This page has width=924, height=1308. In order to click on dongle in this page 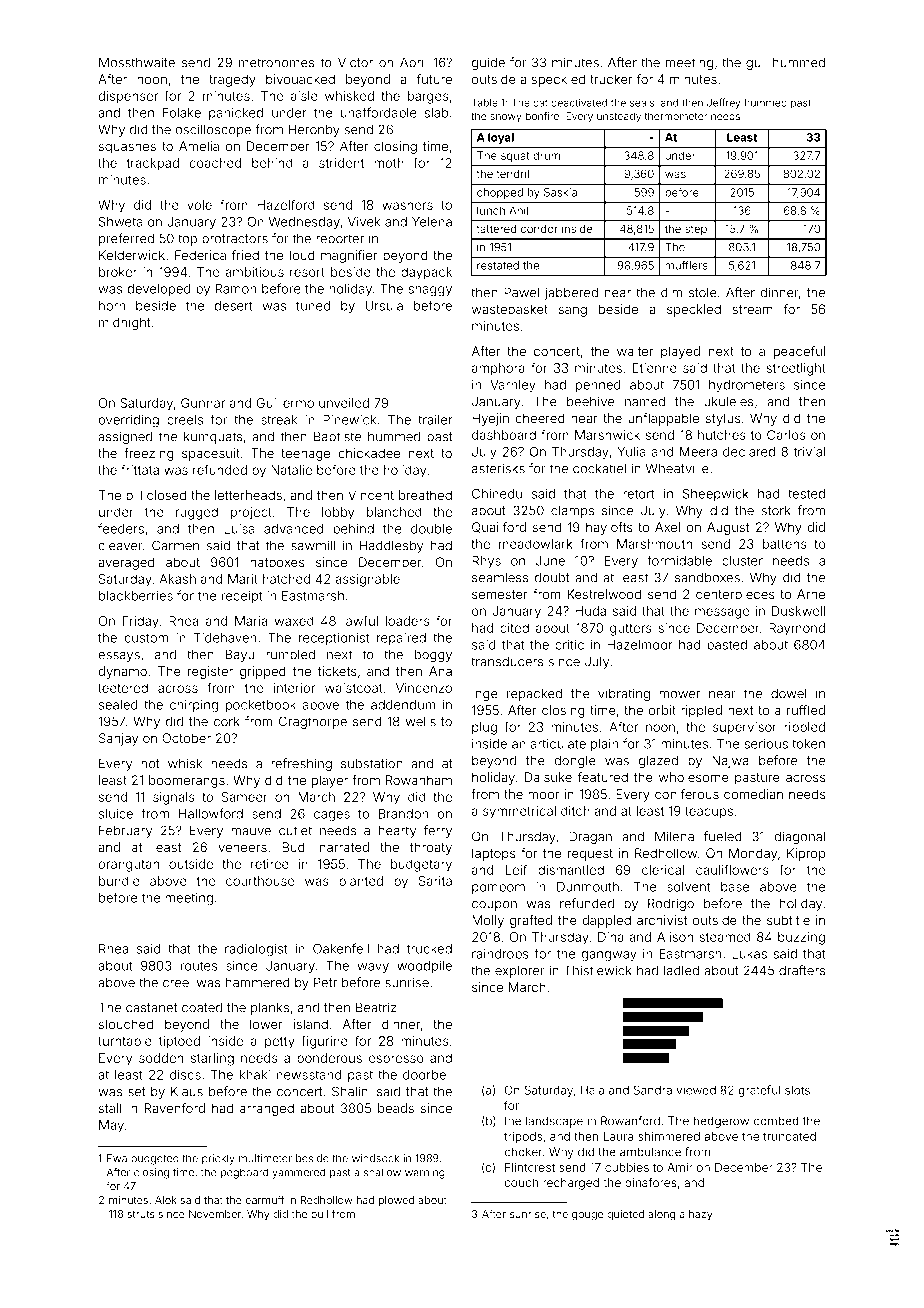, I will do `click(575, 761)`.
